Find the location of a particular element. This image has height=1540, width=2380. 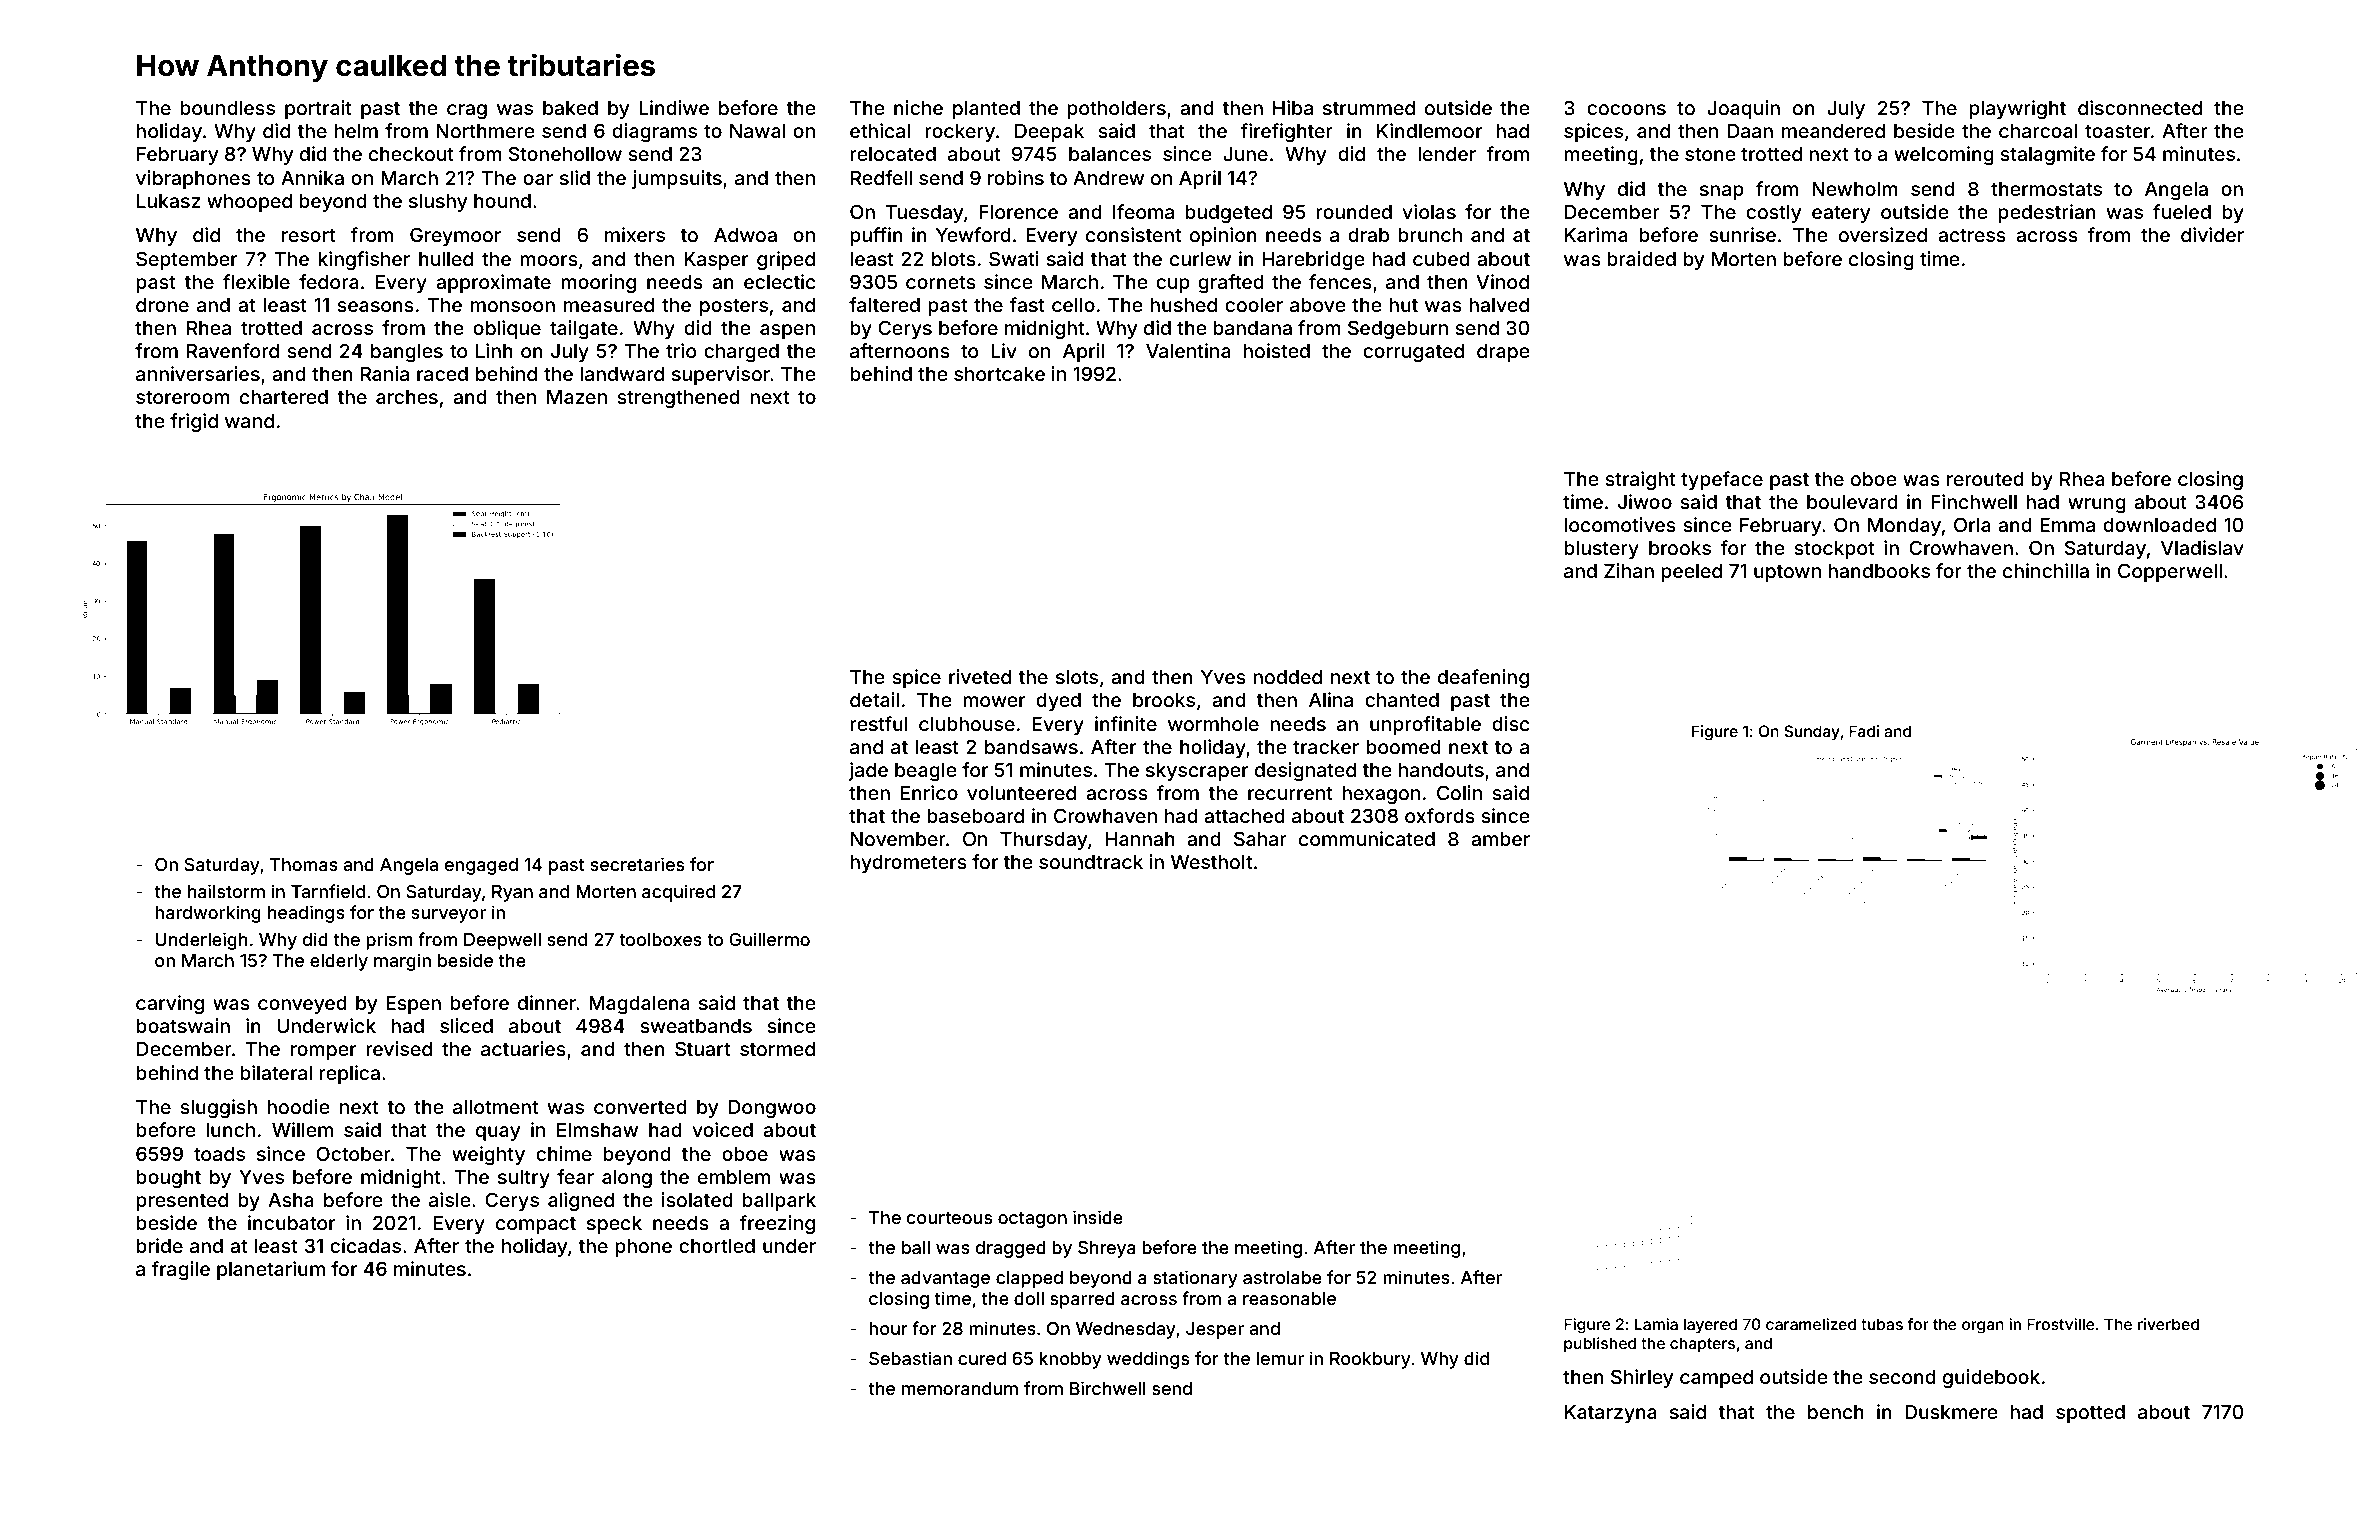

nodded is located at coordinates (1287, 677).
